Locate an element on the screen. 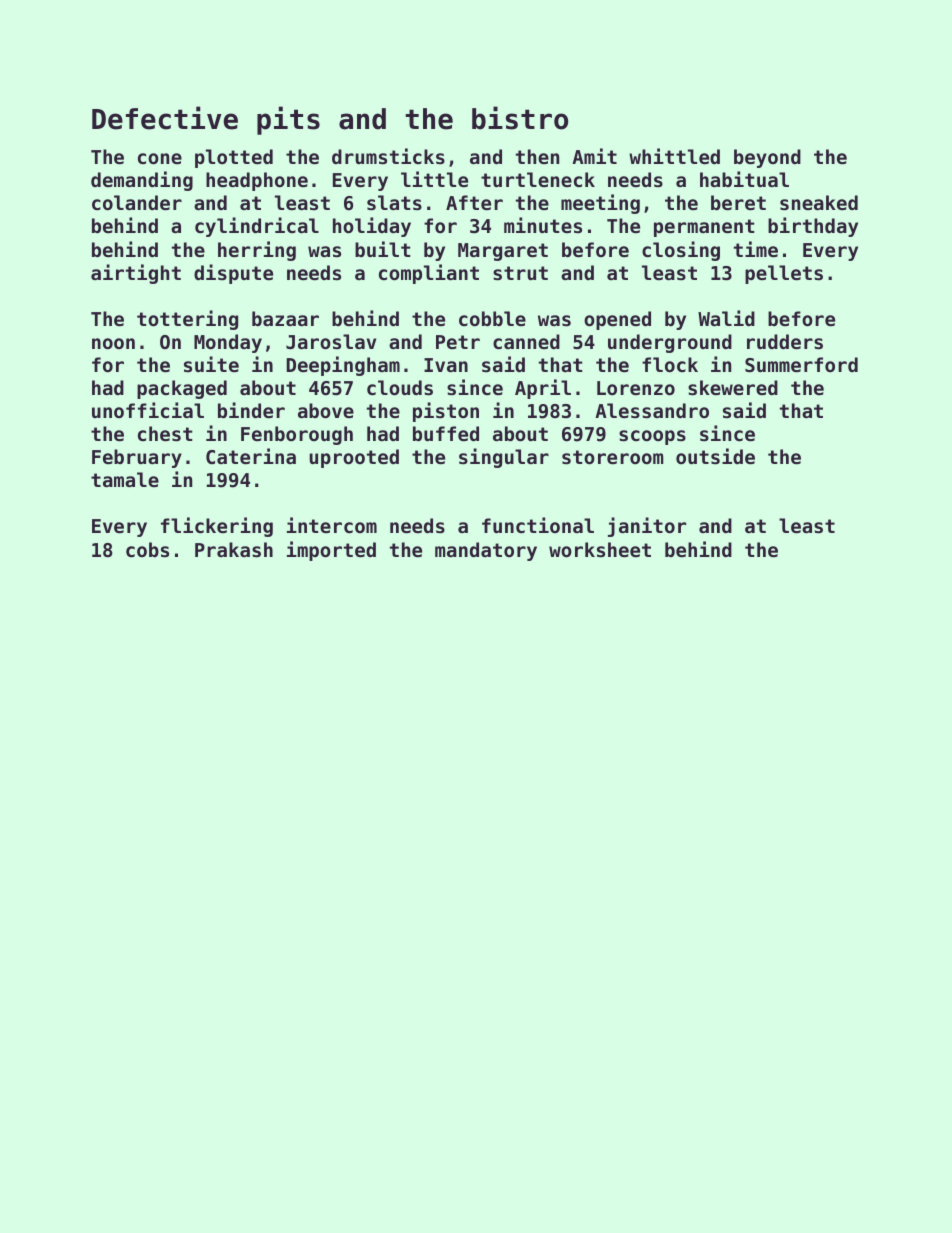 The image size is (952, 1233). sneaked is located at coordinates (819, 203).
